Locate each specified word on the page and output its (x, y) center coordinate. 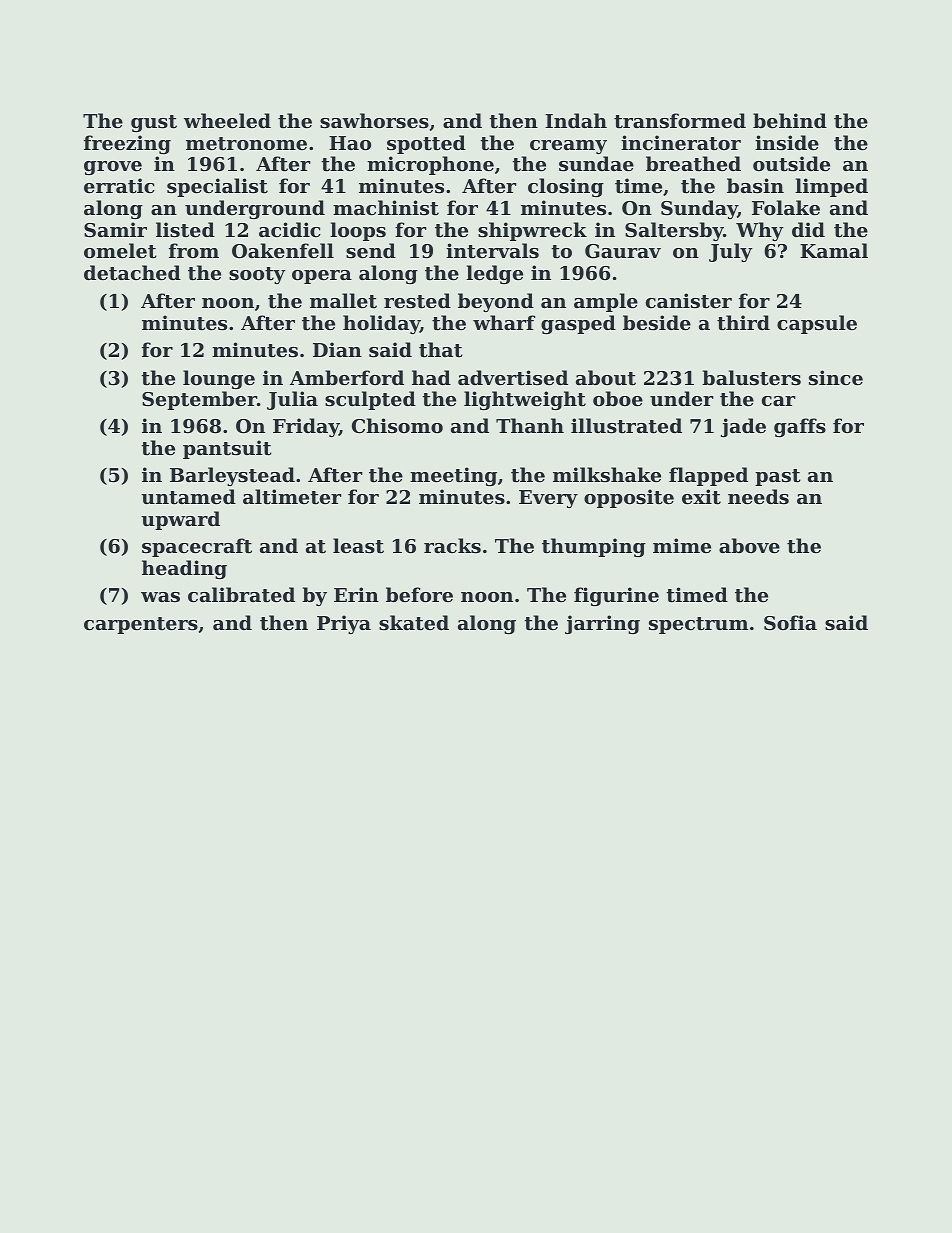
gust (154, 123)
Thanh (530, 425)
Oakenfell (283, 250)
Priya (344, 624)
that (441, 349)
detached (132, 272)
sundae (596, 164)
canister (689, 300)
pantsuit (227, 449)
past (778, 477)
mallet (343, 301)
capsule (817, 324)
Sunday (699, 209)
